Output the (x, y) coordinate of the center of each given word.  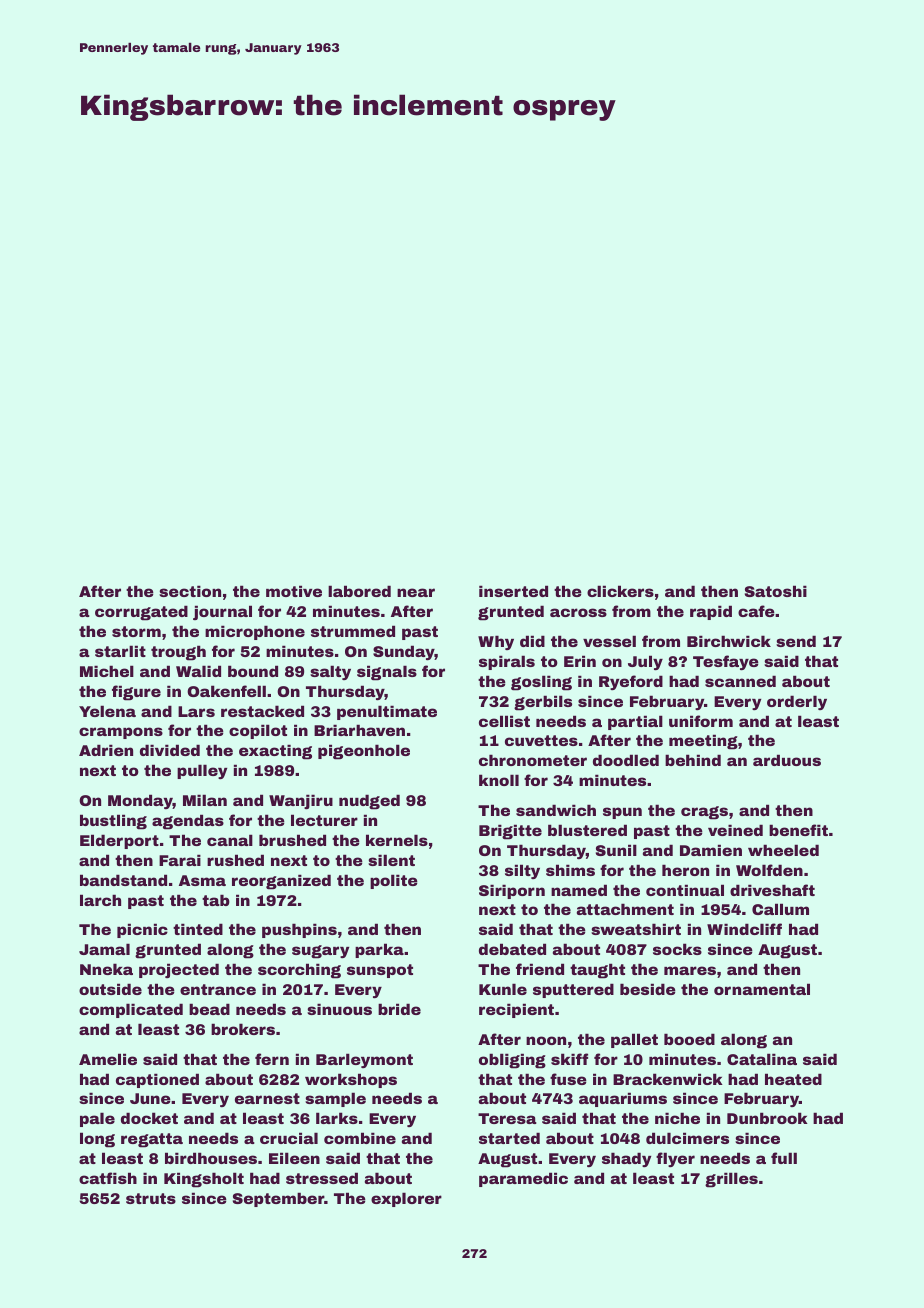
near (416, 592)
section (190, 591)
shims (570, 870)
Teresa (507, 1118)
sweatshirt (636, 929)
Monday (140, 801)
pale (97, 1119)
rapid (711, 612)
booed (689, 1039)
